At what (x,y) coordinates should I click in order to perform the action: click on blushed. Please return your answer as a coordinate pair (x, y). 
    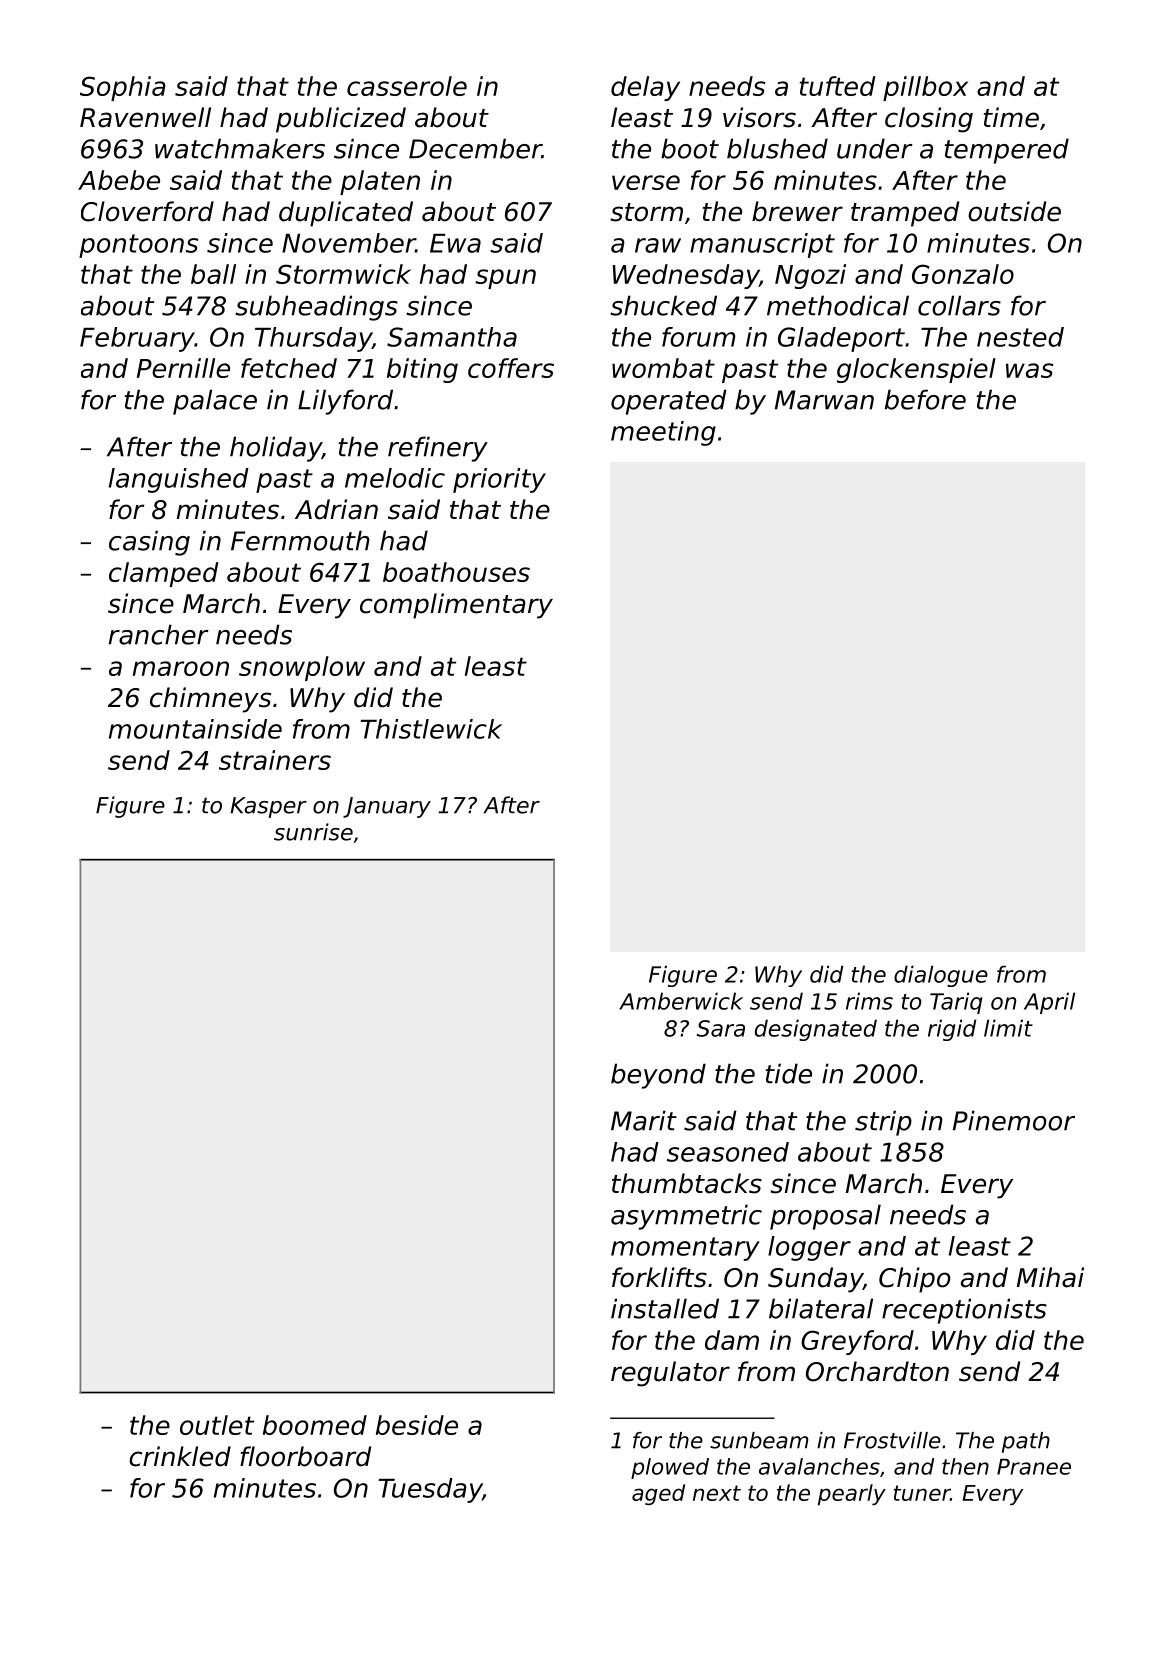
    Looking at the image, I should click on (777, 148).
